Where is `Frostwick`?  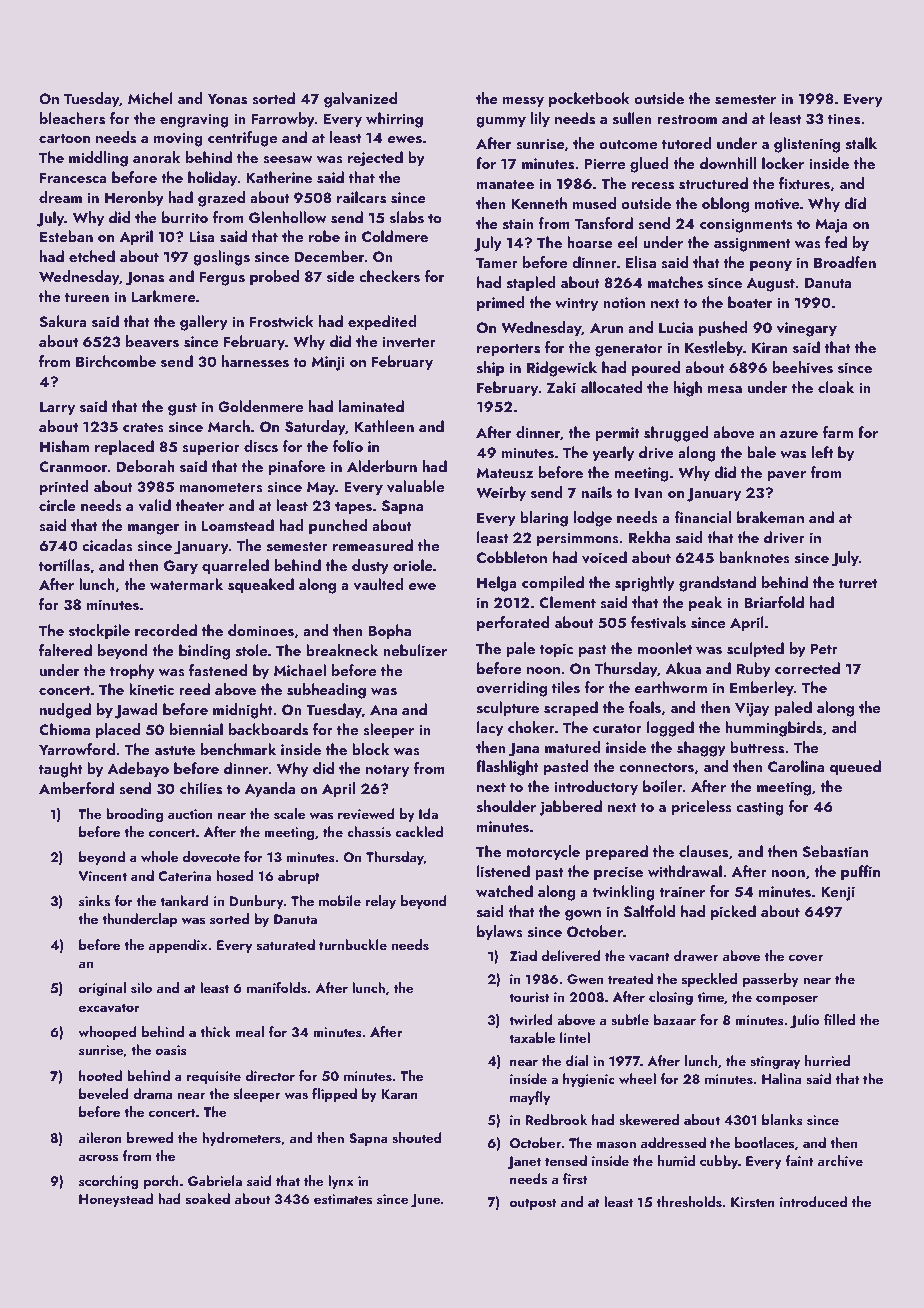 Frostwick is located at coordinates (282, 321).
